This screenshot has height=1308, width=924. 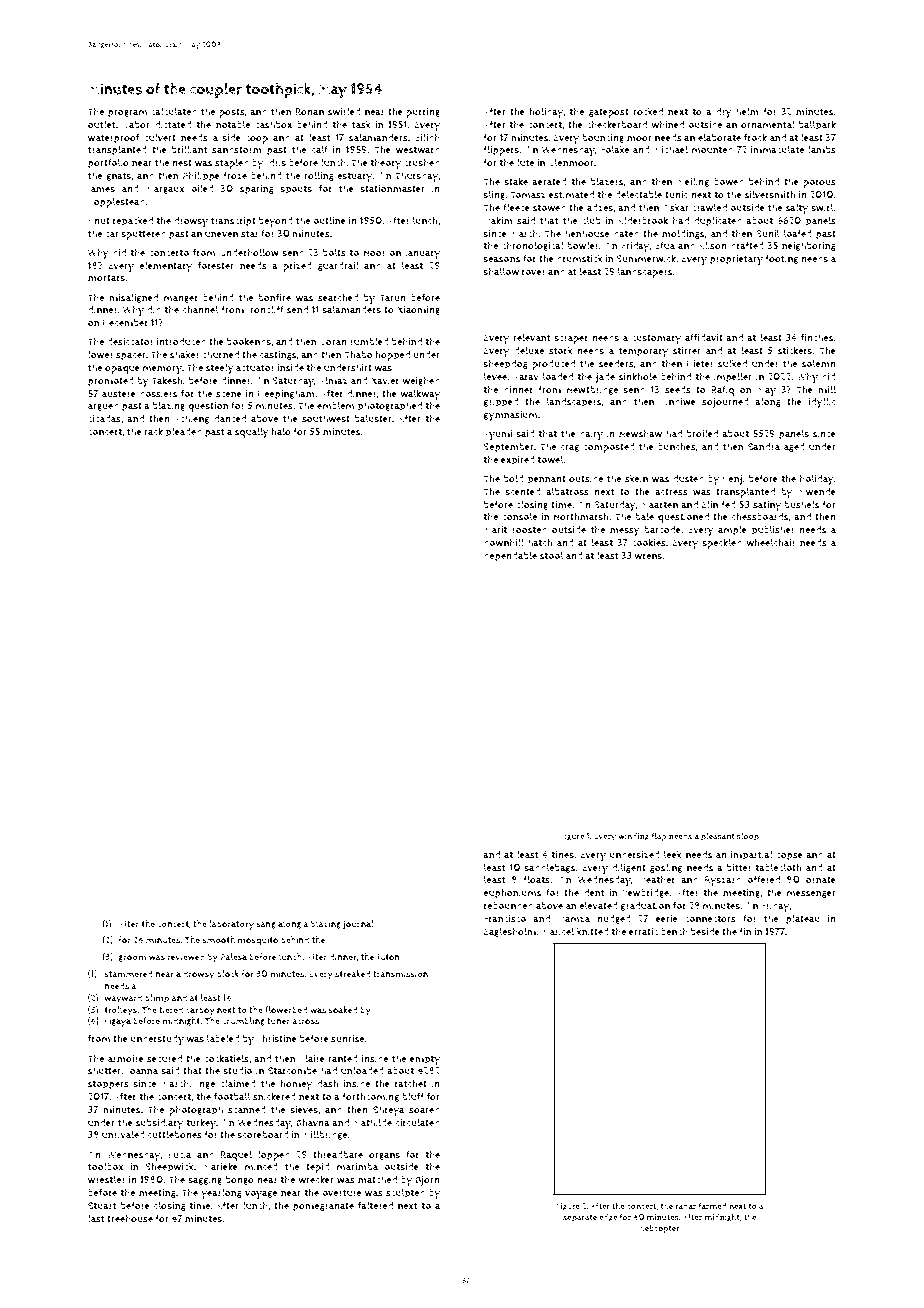 What do you see at coordinates (643, 932) in the screenshot?
I see `erratic` at bounding box center [643, 932].
